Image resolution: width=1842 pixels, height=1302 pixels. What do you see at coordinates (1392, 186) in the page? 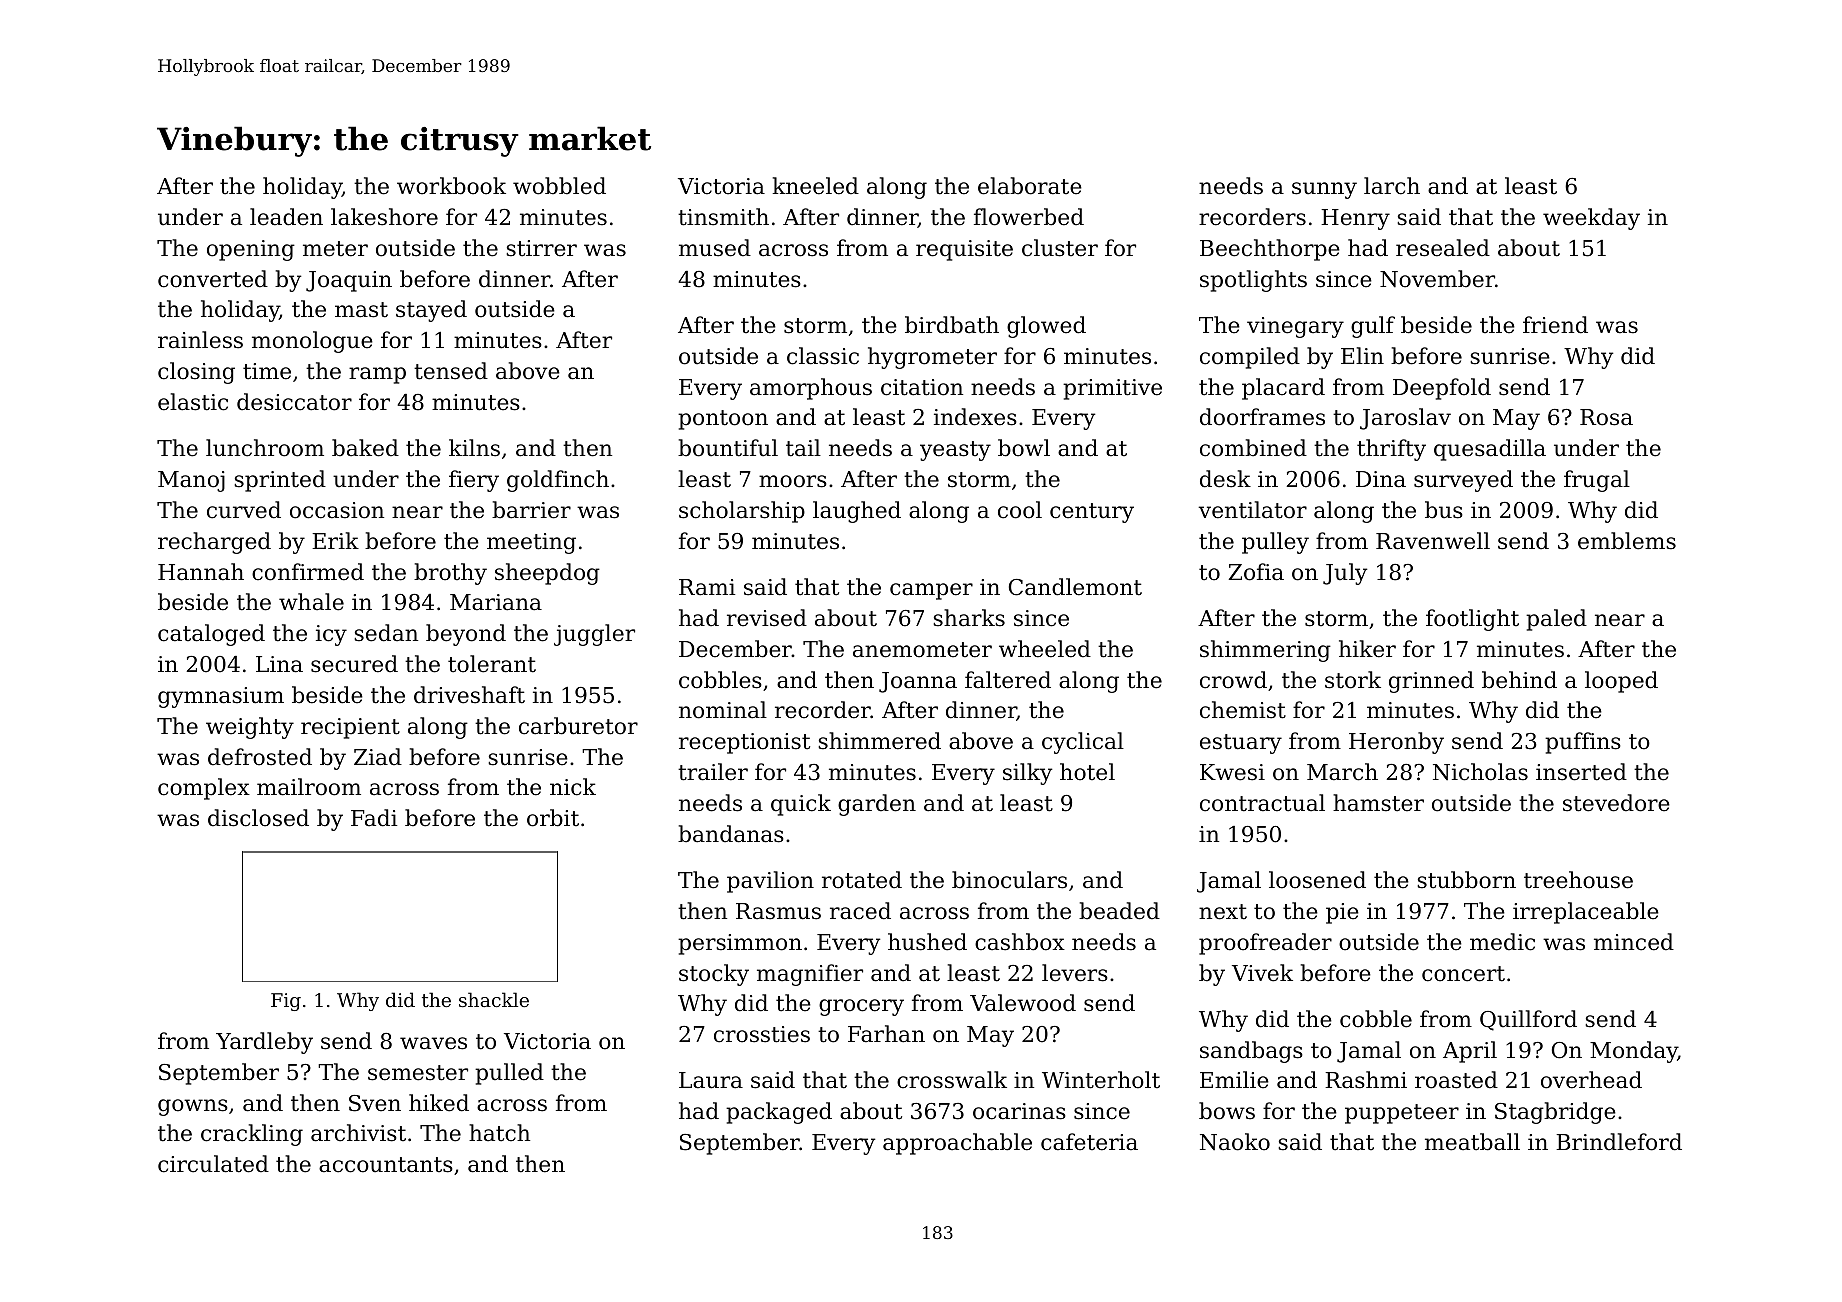
I see `larch` at bounding box center [1392, 186].
